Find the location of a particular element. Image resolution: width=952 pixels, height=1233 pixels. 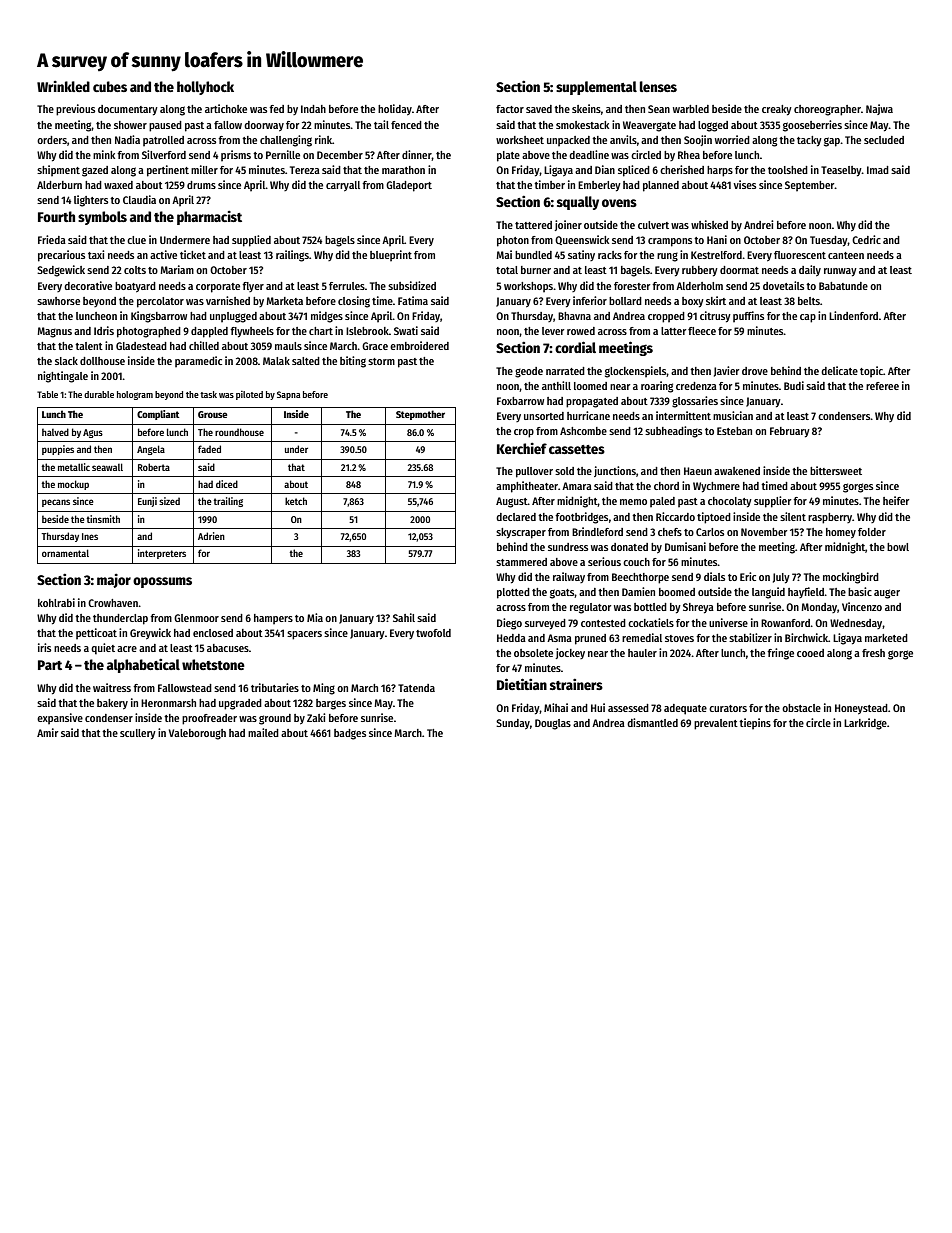

runway is located at coordinates (840, 272).
